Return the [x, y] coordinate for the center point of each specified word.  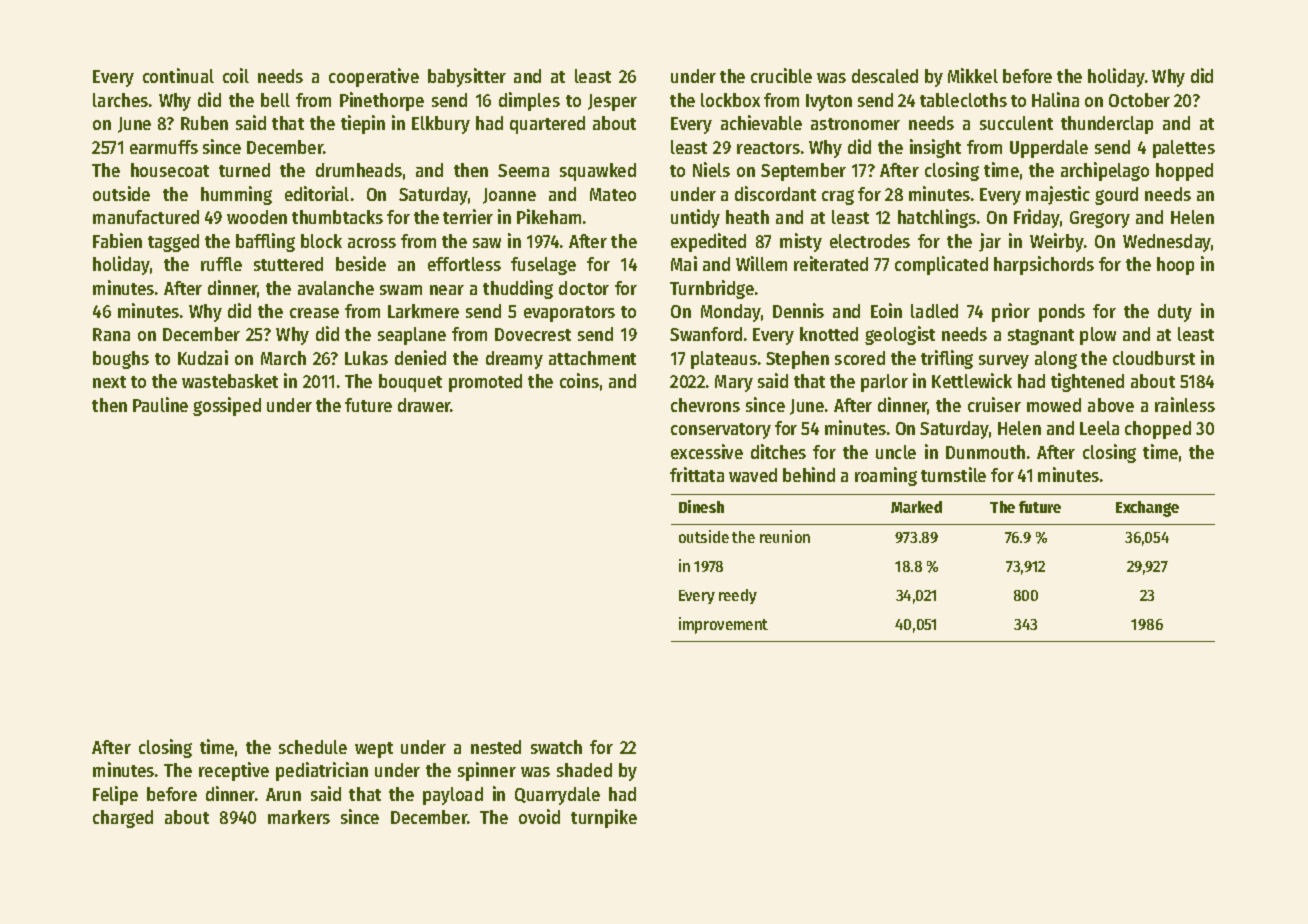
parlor [884, 383]
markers [299, 817]
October [1139, 100]
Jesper [612, 102]
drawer [424, 405]
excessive [707, 451]
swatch [556, 747]
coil [236, 75]
